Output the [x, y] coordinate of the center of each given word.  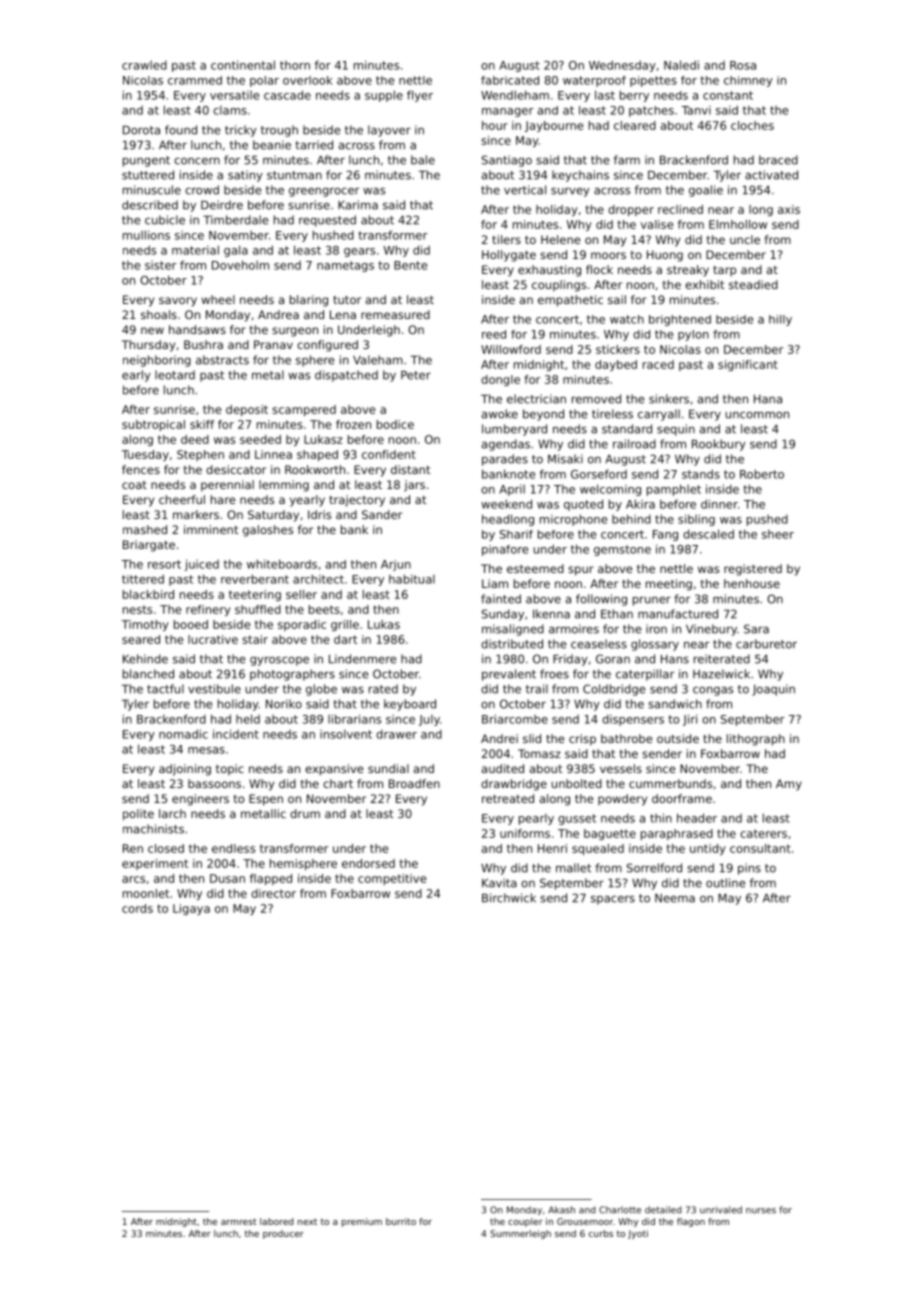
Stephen [200, 455]
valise [657, 224]
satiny [245, 176]
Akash [561, 1210]
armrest [239, 1221]
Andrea [278, 314]
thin [661, 818]
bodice [395, 424]
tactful [165, 689]
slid [532, 738]
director [273, 893]
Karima [358, 205]
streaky [688, 271]
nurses [761, 1211]
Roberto [762, 474]
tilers [506, 239]
